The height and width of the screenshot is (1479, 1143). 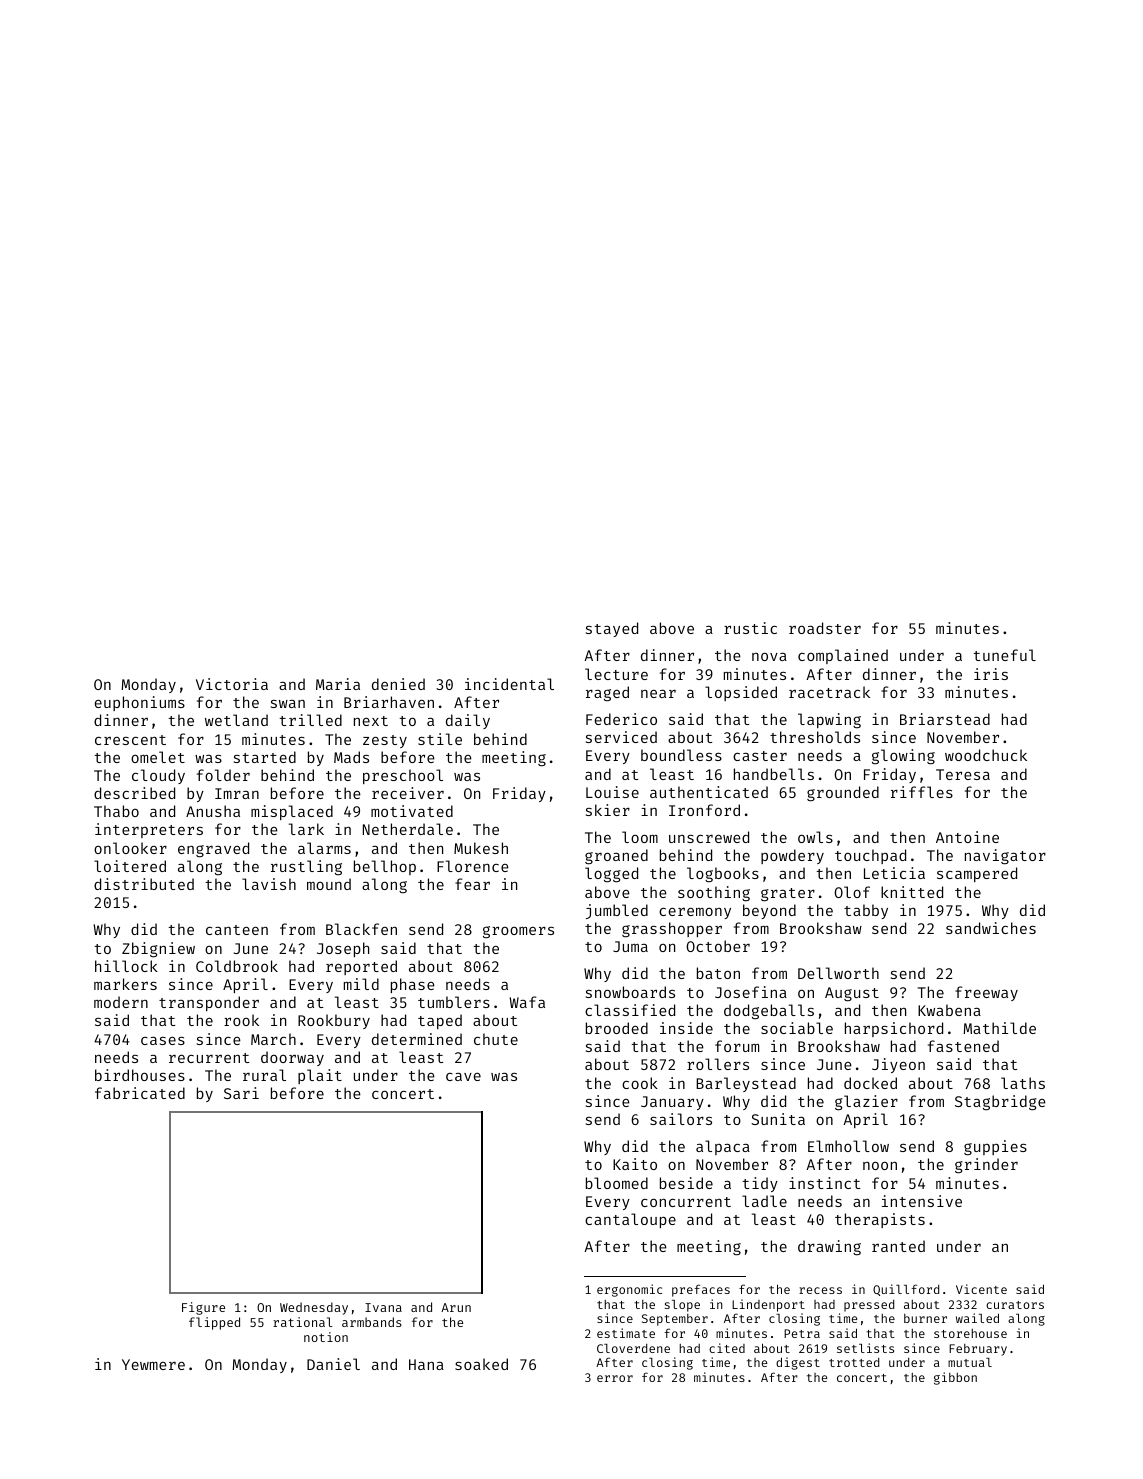 What do you see at coordinates (820, 1290) in the screenshot?
I see `recess` at bounding box center [820, 1290].
